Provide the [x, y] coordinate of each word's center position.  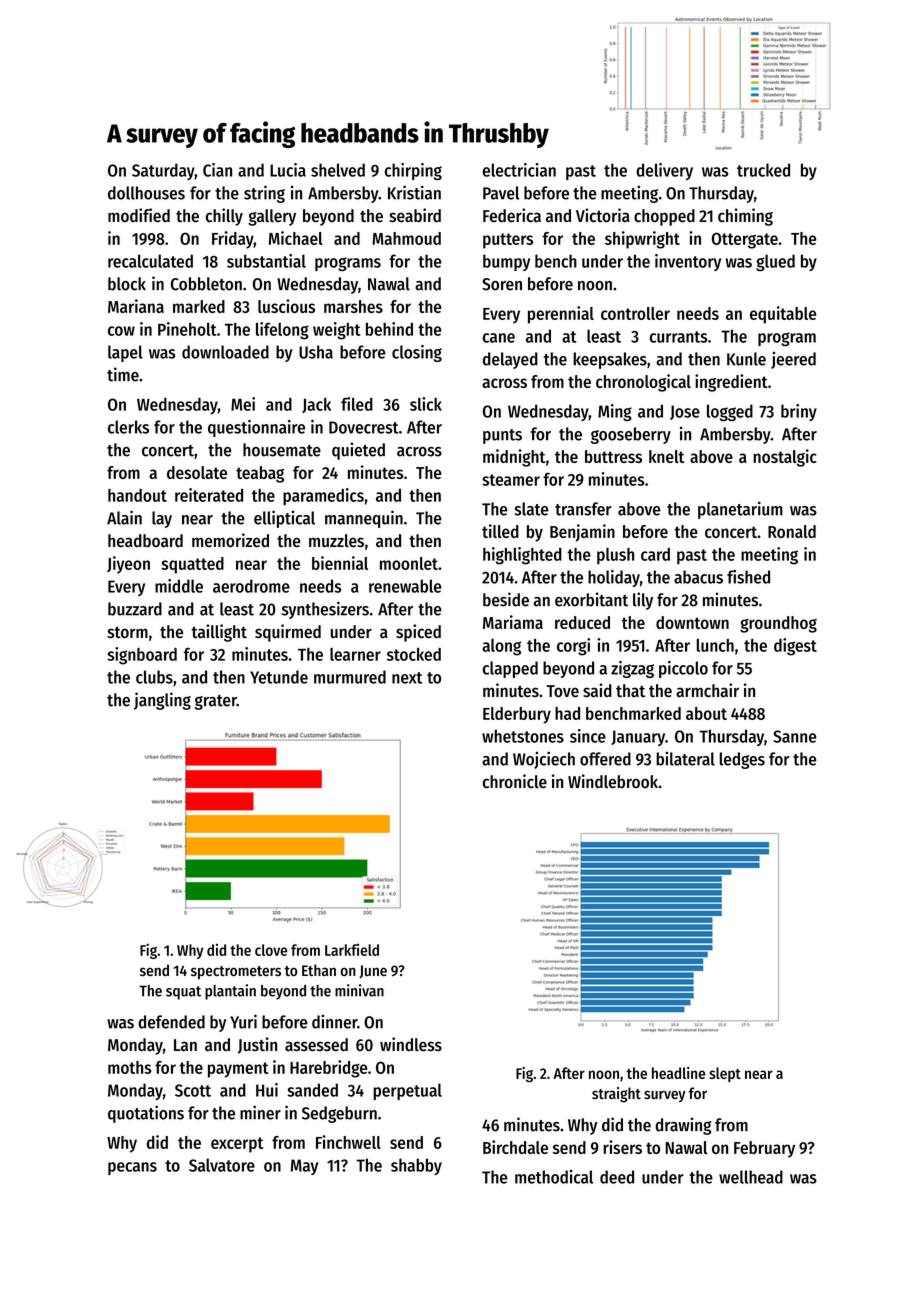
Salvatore [222, 1165]
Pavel [501, 193]
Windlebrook [613, 781]
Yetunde [279, 677]
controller [635, 313]
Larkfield [352, 949]
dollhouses [146, 193]
